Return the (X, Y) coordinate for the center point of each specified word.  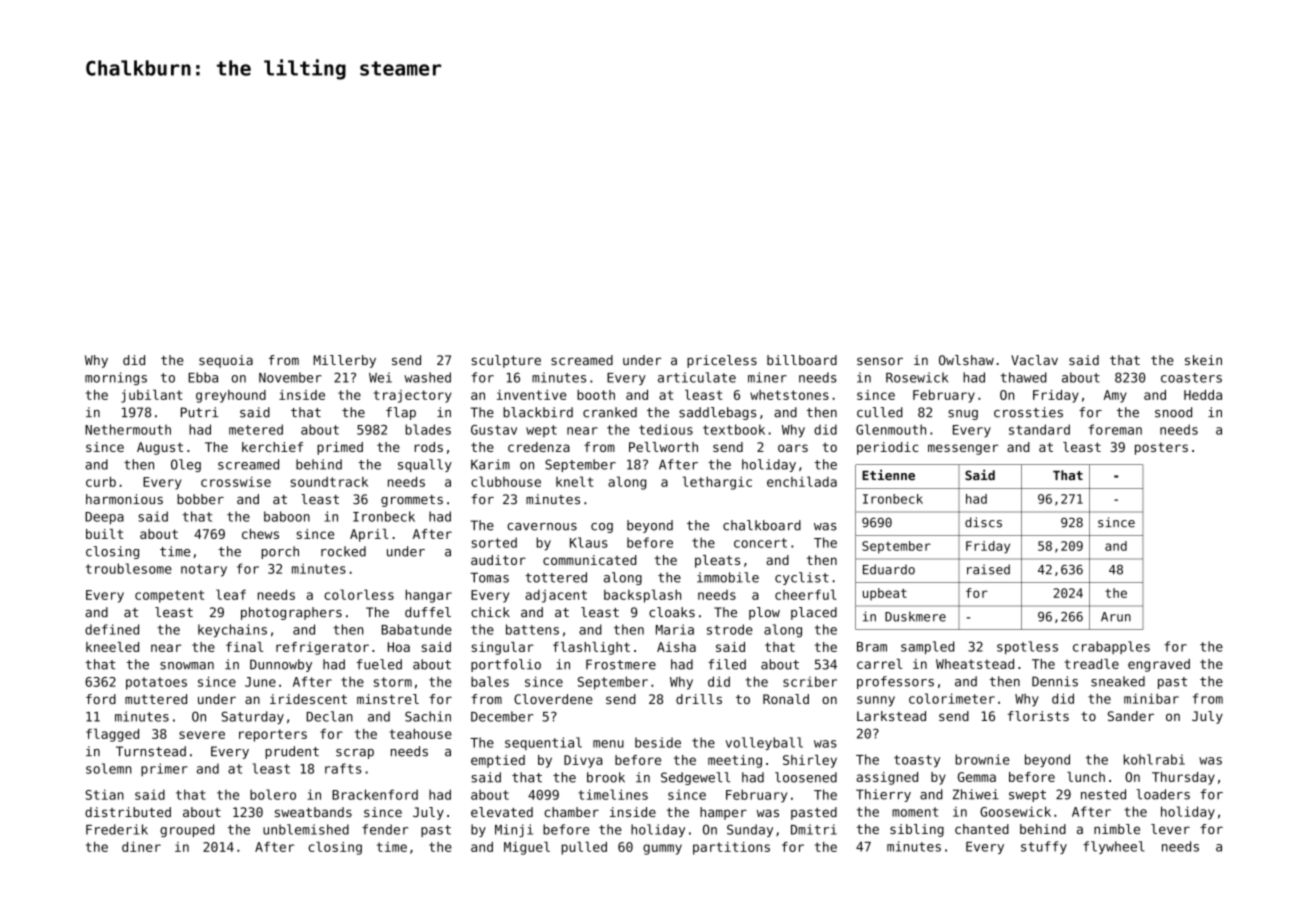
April (369, 535)
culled (880, 412)
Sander (1131, 716)
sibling (917, 830)
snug (963, 415)
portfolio (506, 665)
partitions (731, 848)
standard (1039, 429)
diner (141, 847)
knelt (574, 481)
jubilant (152, 396)
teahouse (420, 734)
